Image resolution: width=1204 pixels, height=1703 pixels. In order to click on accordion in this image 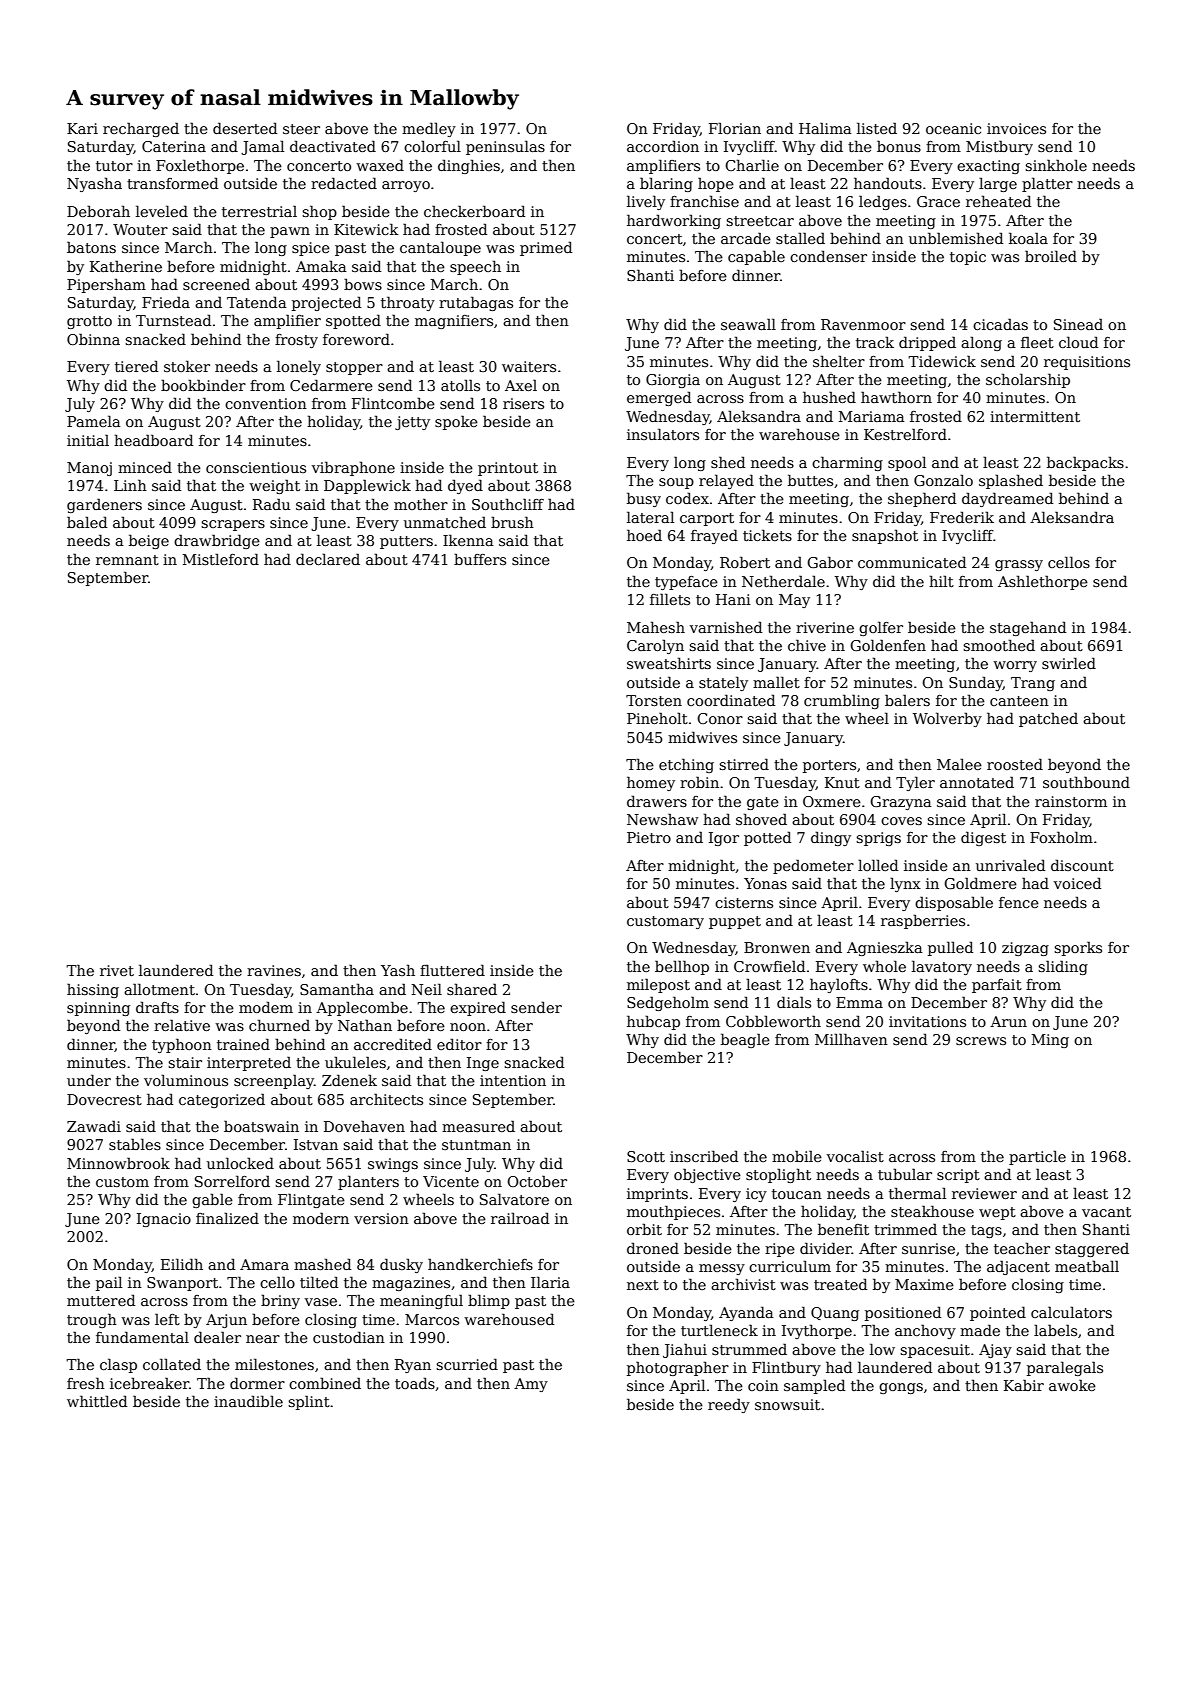, I will do `click(663, 146)`.
